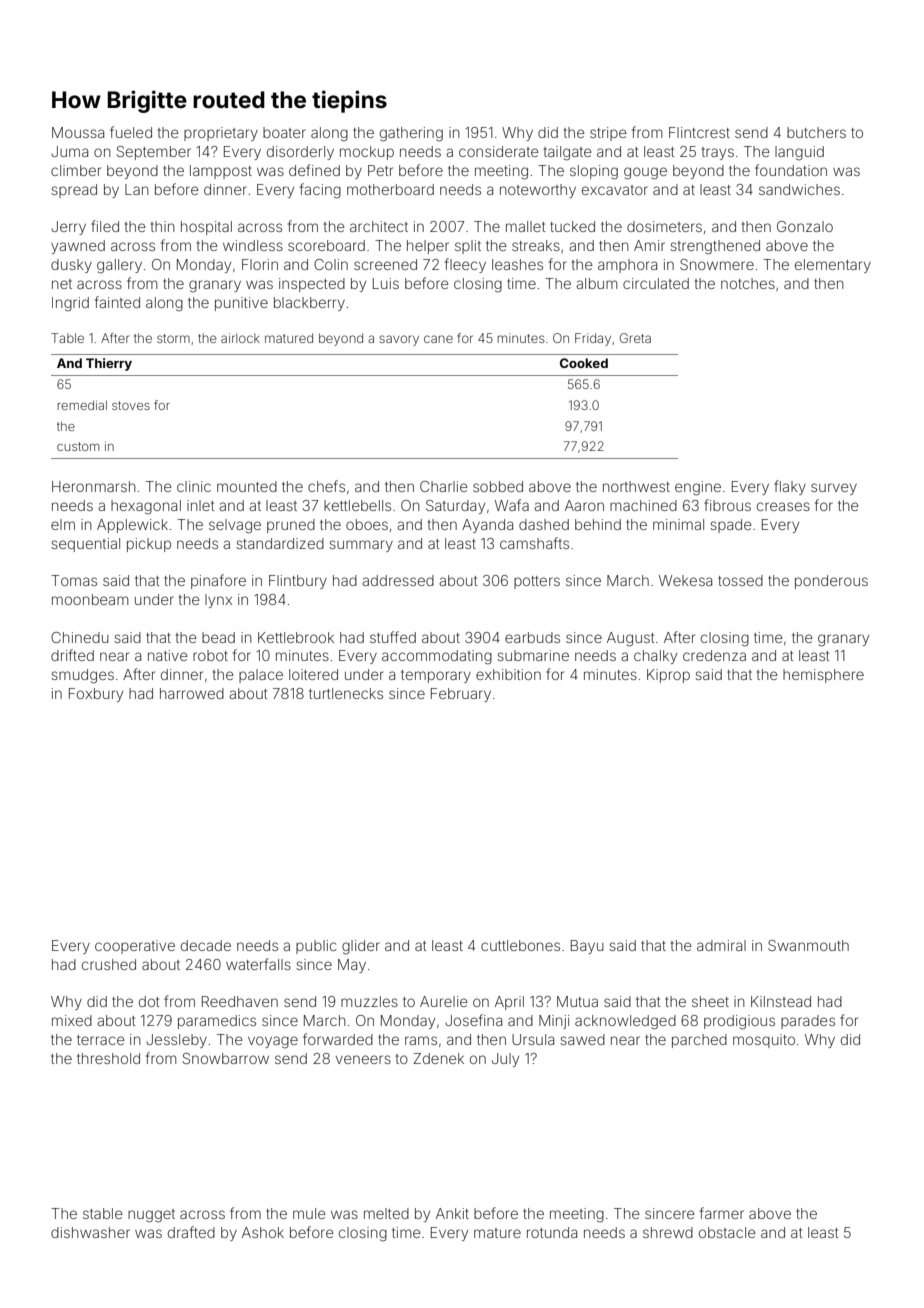 This screenshot has height=1308, width=924. What do you see at coordinates (263, 1232) in the screenshot?
I see `Ashok` at bounding box center [263, 1232].
